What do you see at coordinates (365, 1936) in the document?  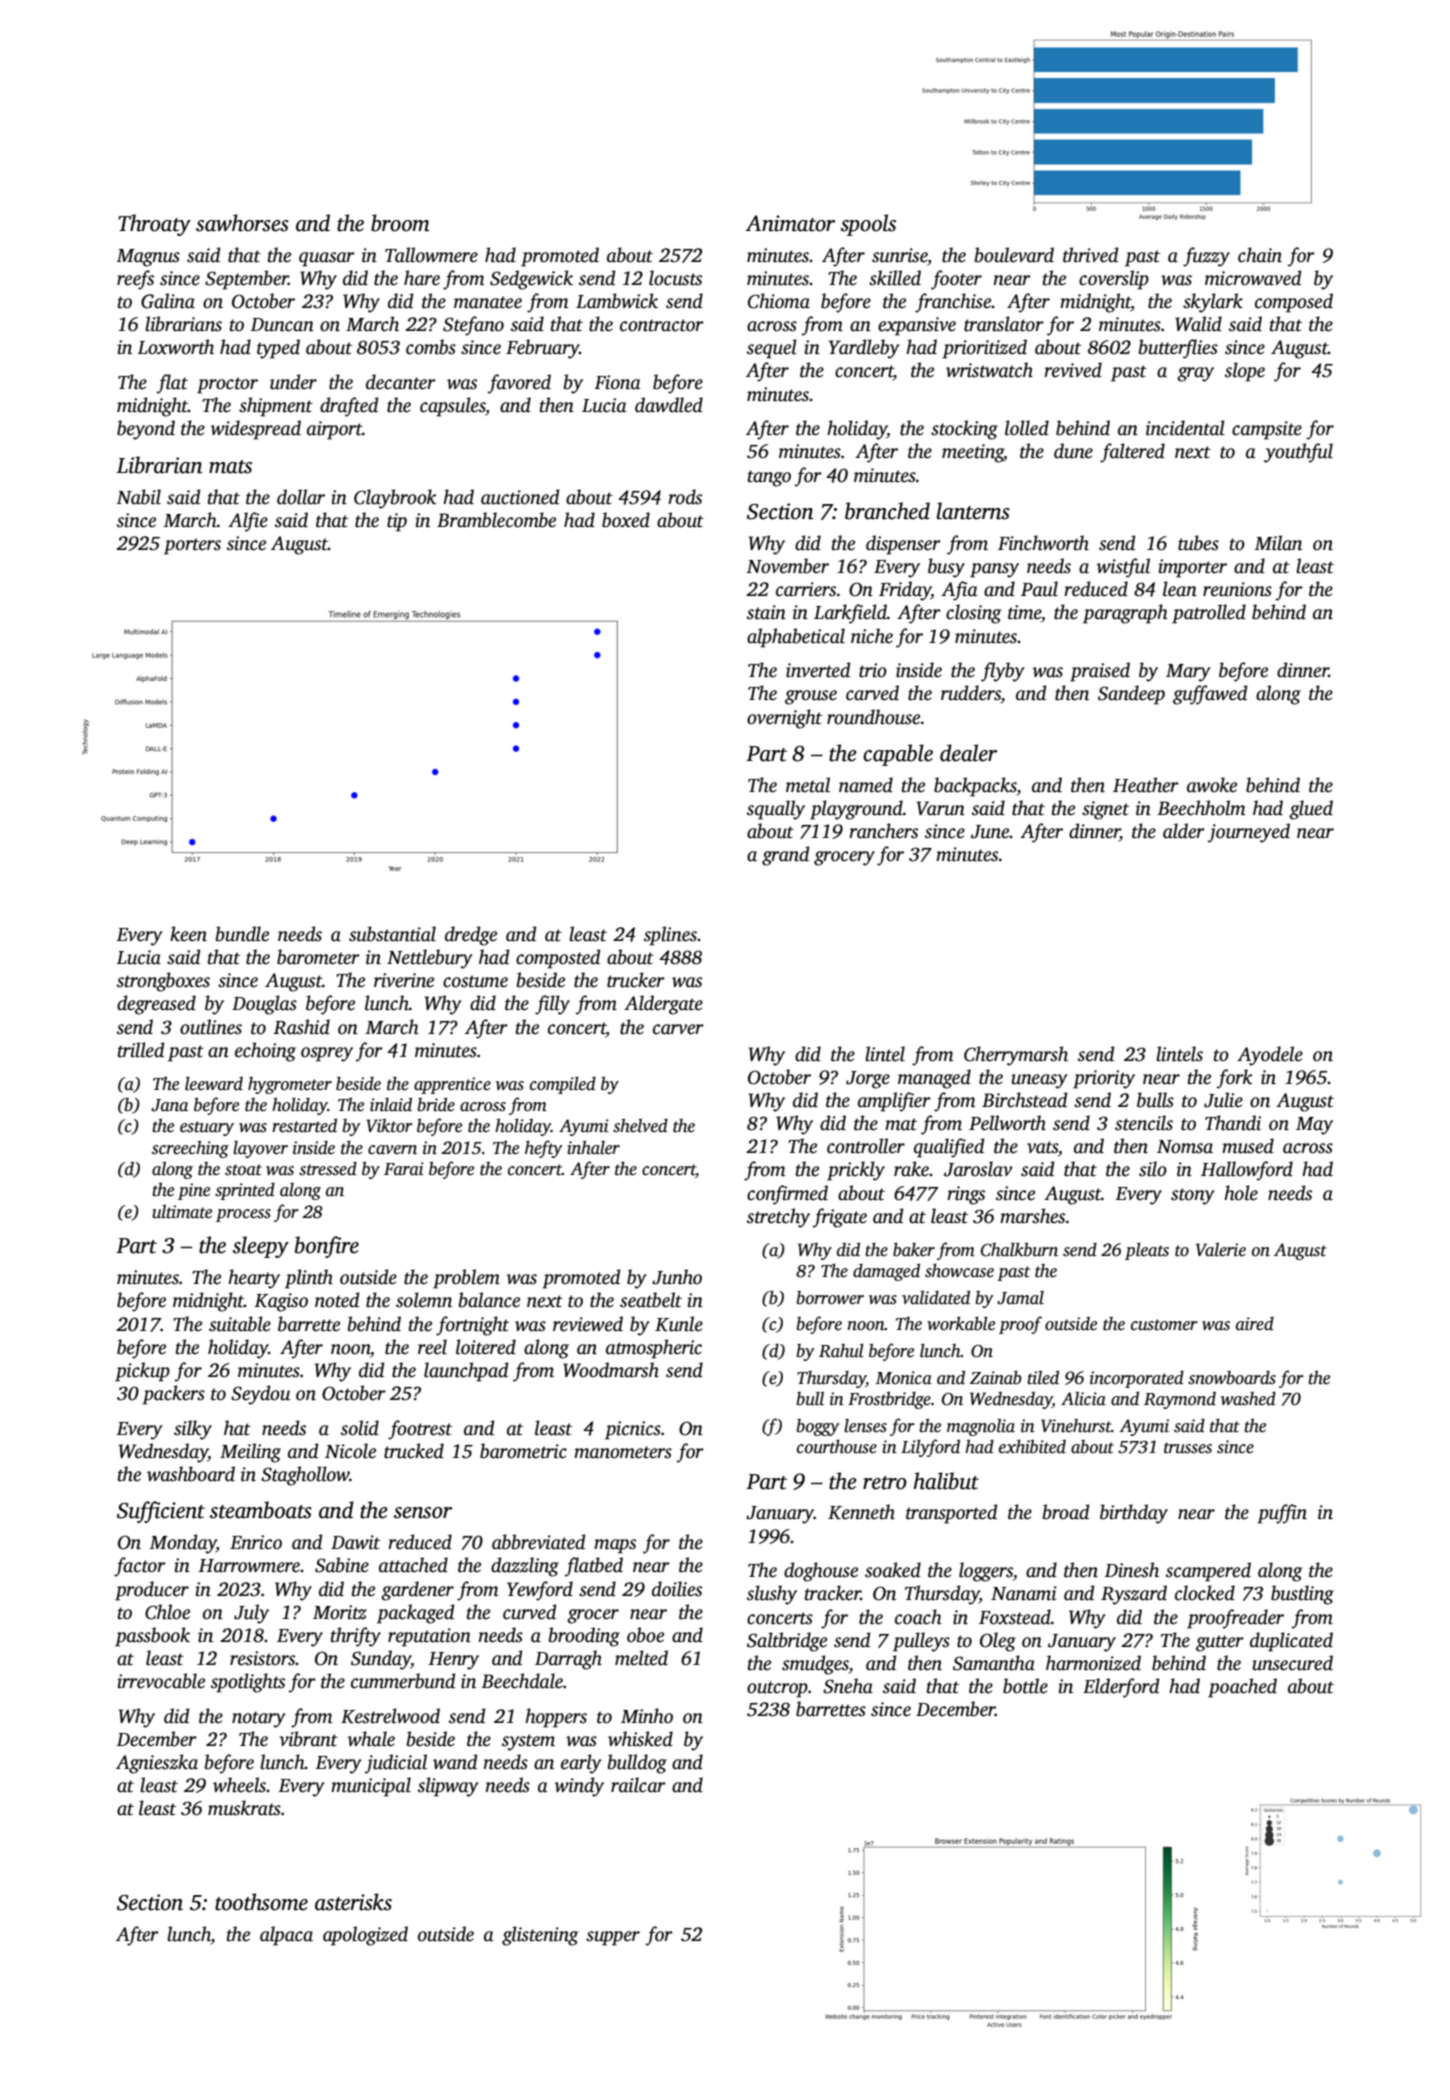 I see `apologized` at bounding box center [365, 1936].
